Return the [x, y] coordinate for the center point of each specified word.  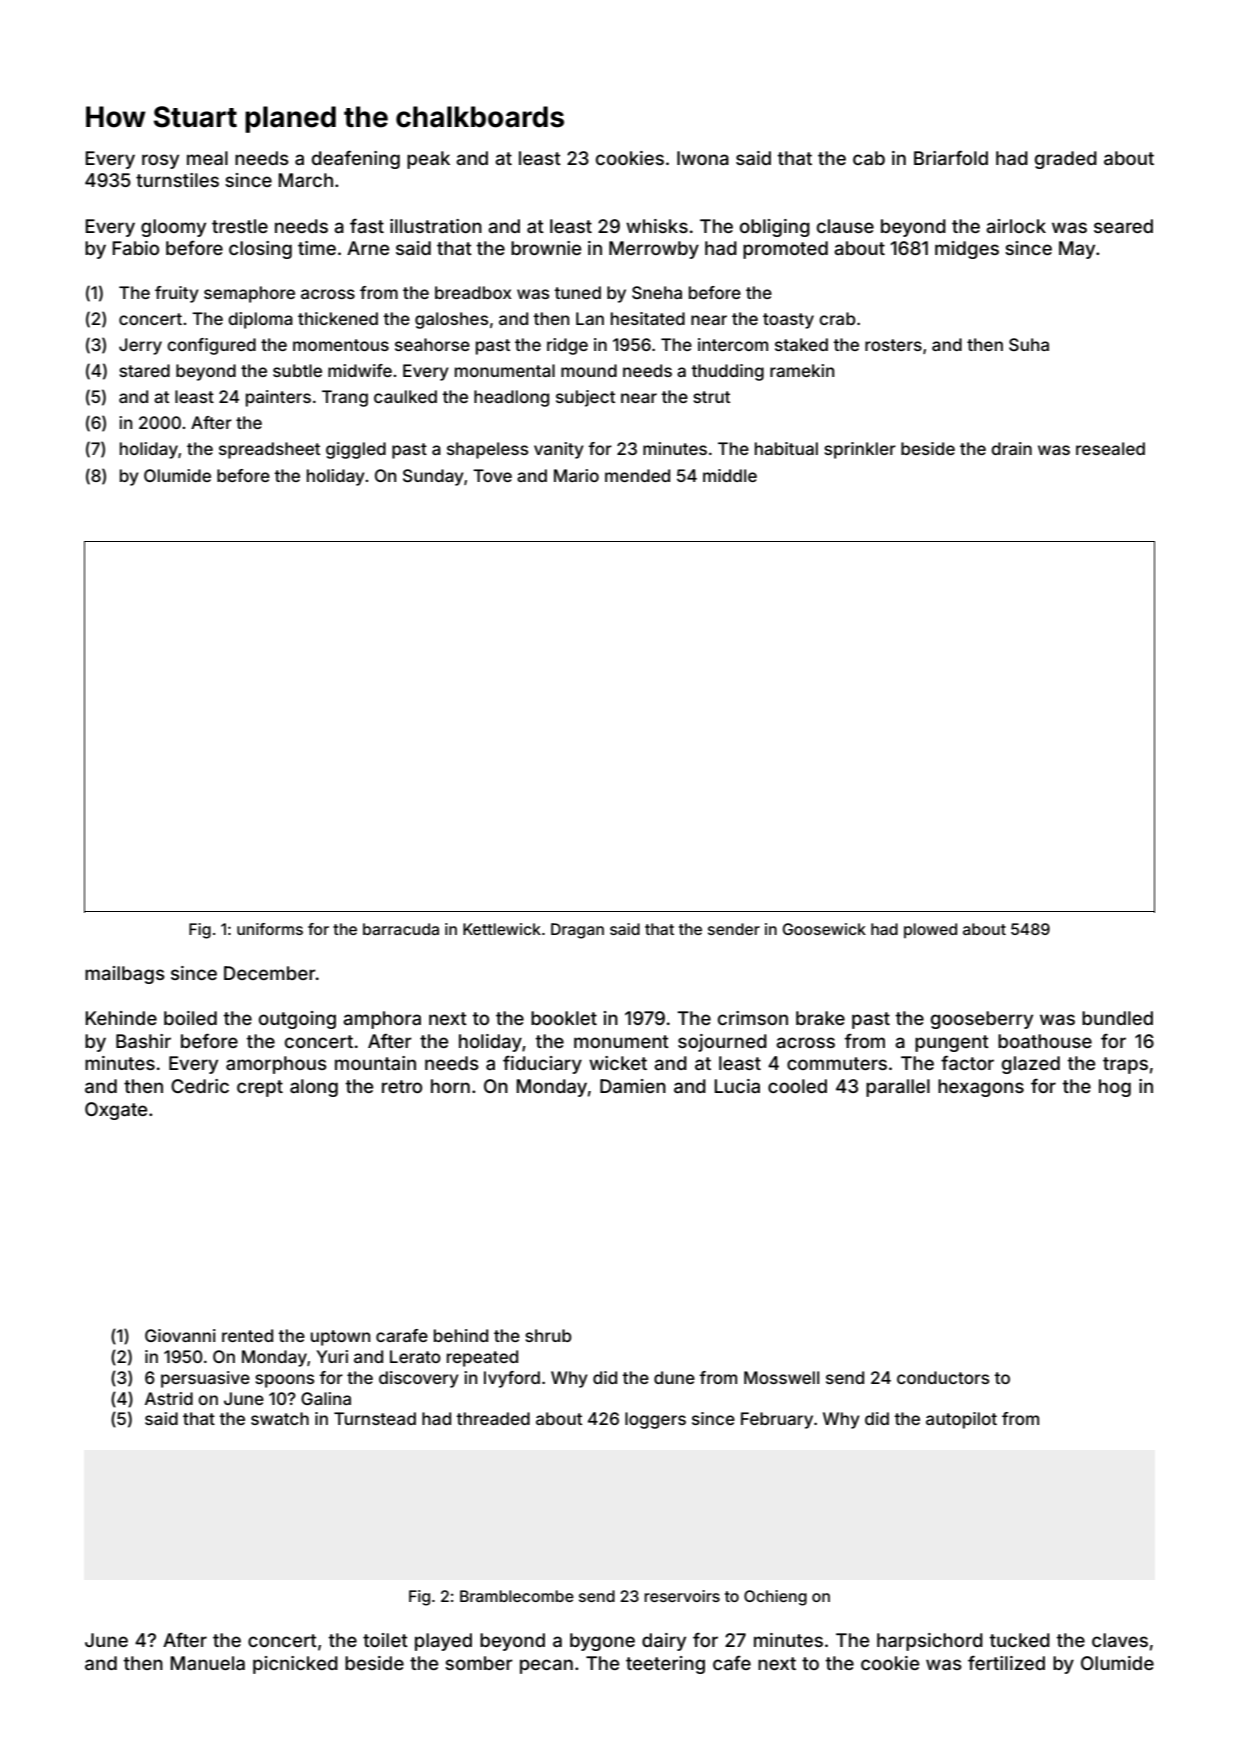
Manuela [207, 1663]
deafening [356, 159]
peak [428, 160]
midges [967, 250]
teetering [665, 1665]
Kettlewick [502, 929]
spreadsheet [269, 450]
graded [1066, 160]
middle [730, 475]
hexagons [981, 1088]
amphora [382, 1020]
